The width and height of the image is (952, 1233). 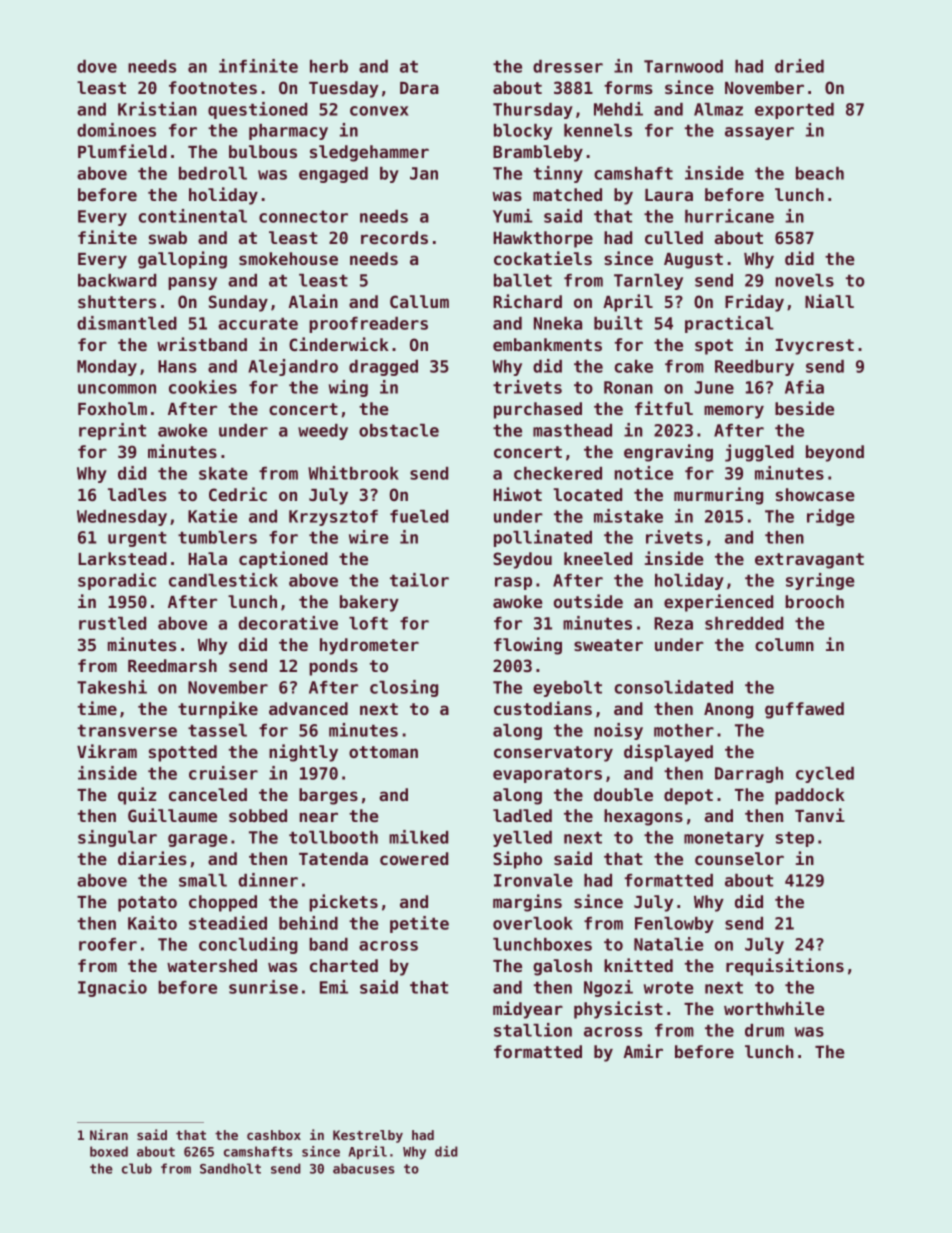 What do you see at coordinates (547, 775) in the image?
I see `evaporators` at bounding box center [547, 775].
